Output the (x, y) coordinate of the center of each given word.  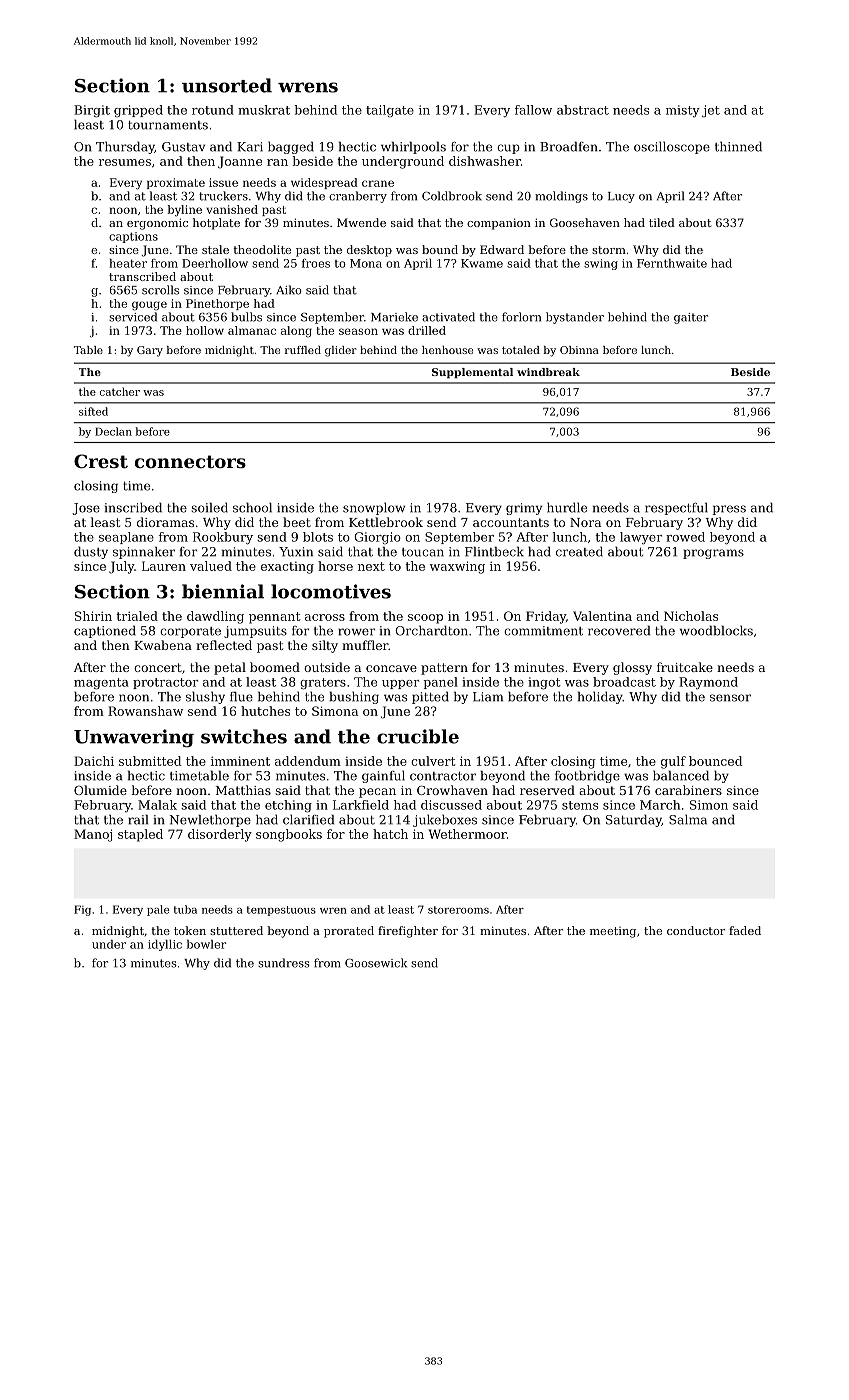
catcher (120, 391)
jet (711, 111)
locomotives (331, 591)
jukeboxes (445, 820)
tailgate (390, 111)
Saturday (634, 820)
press (729, 510)
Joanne (240, 162)
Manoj (93, 835)
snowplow (374, 508)
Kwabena (163, 645)
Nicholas (691, 616)
